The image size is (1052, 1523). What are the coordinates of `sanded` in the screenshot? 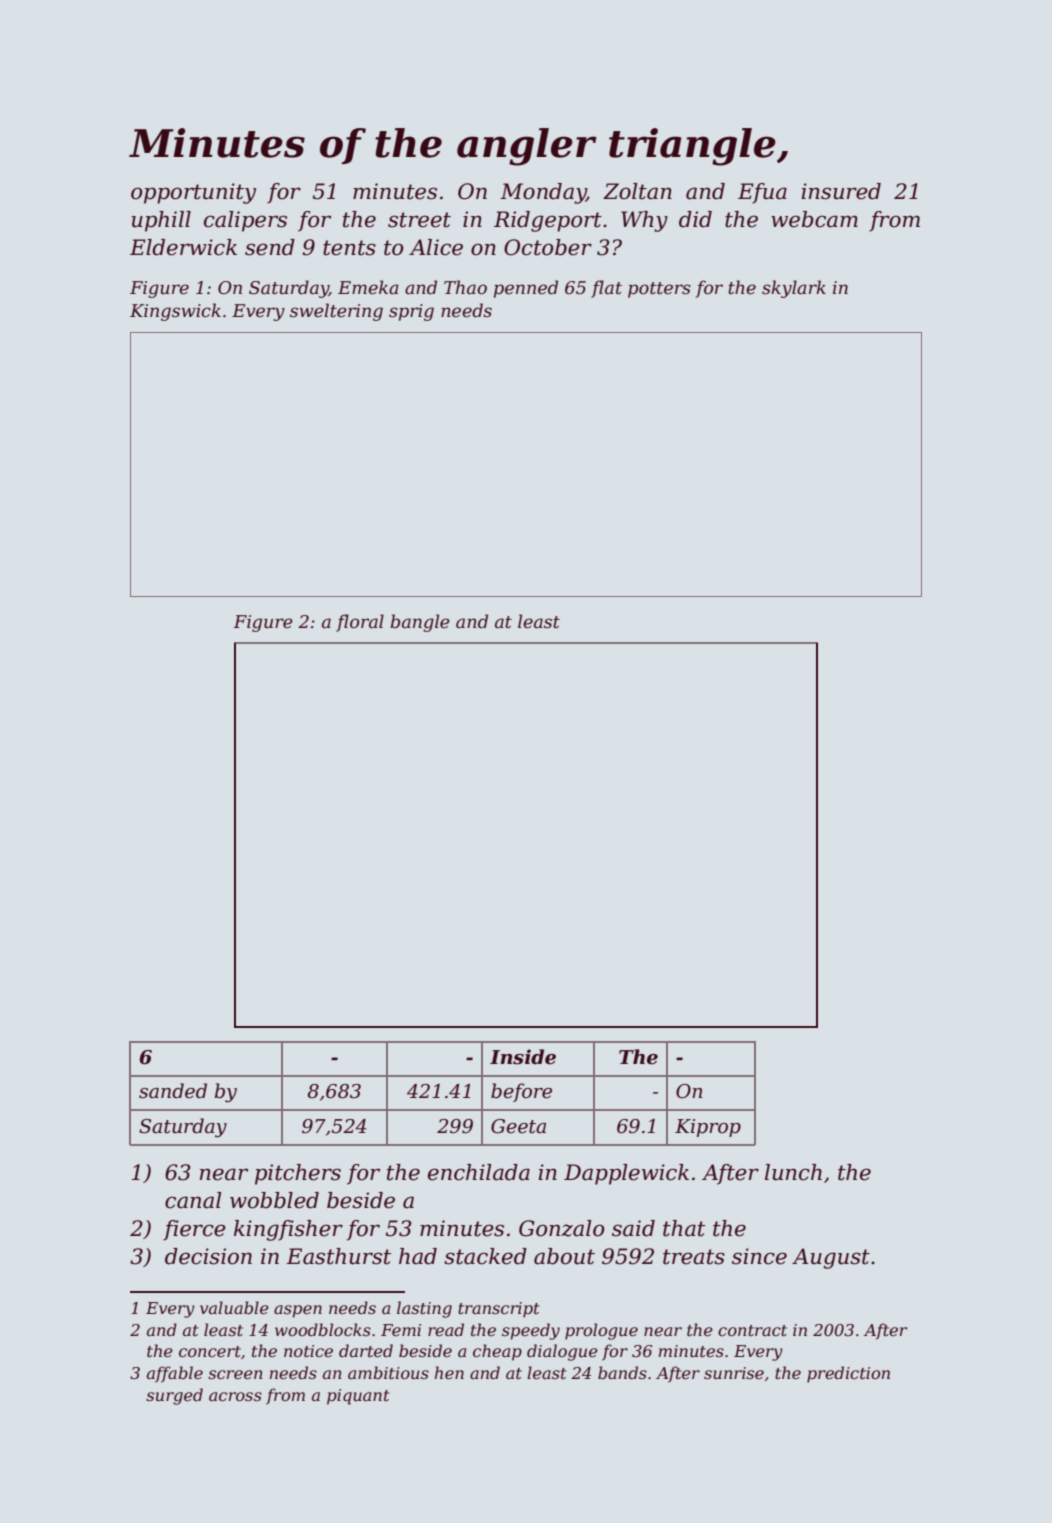 It's located at (173, 1091).
